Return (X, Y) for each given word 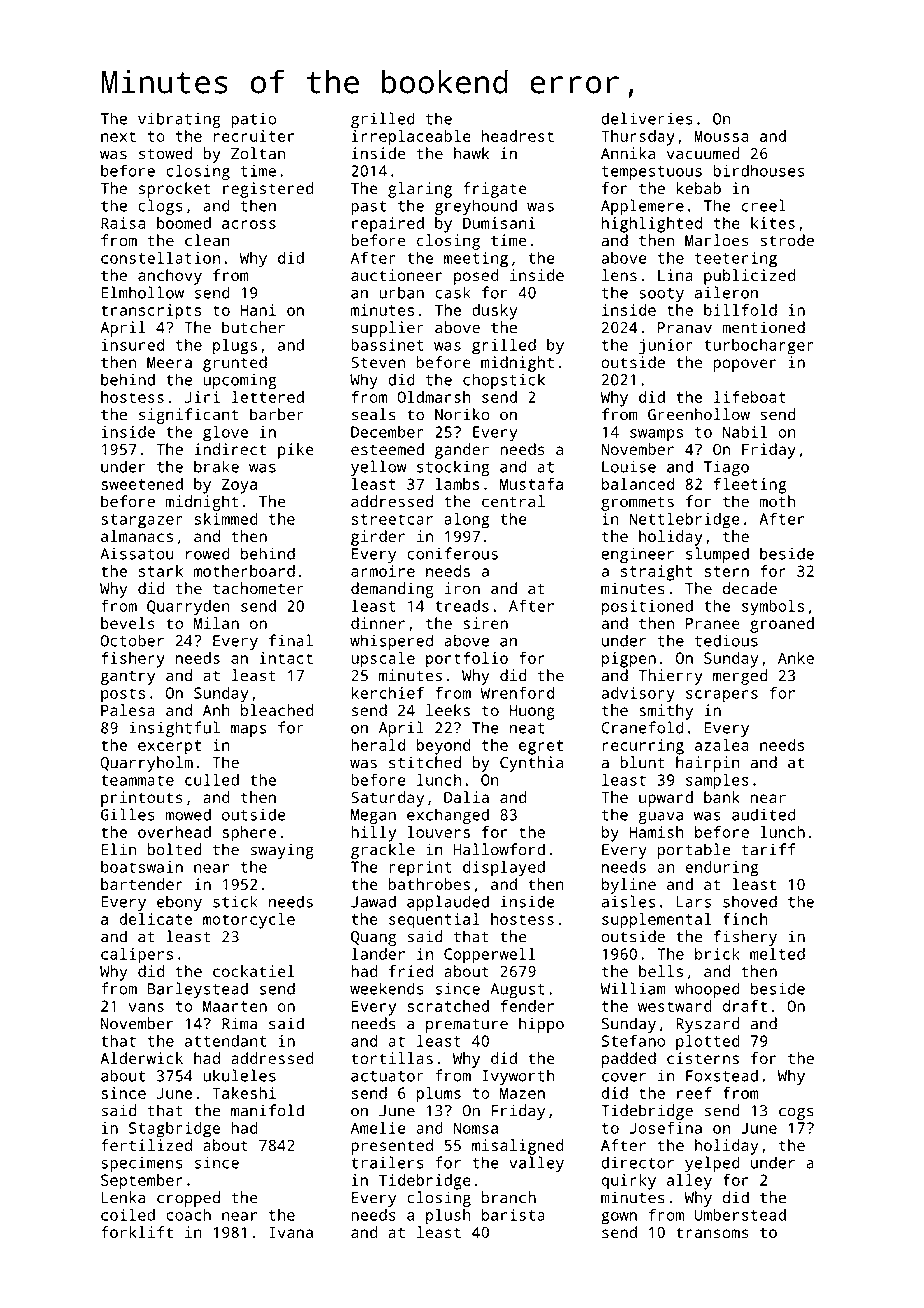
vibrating (179, 120)
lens (619, 275)
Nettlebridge (684, 521)
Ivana (291, 1232)
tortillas (392, 1058)
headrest (518, 136)
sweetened (142, 484)
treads (462, 606)
